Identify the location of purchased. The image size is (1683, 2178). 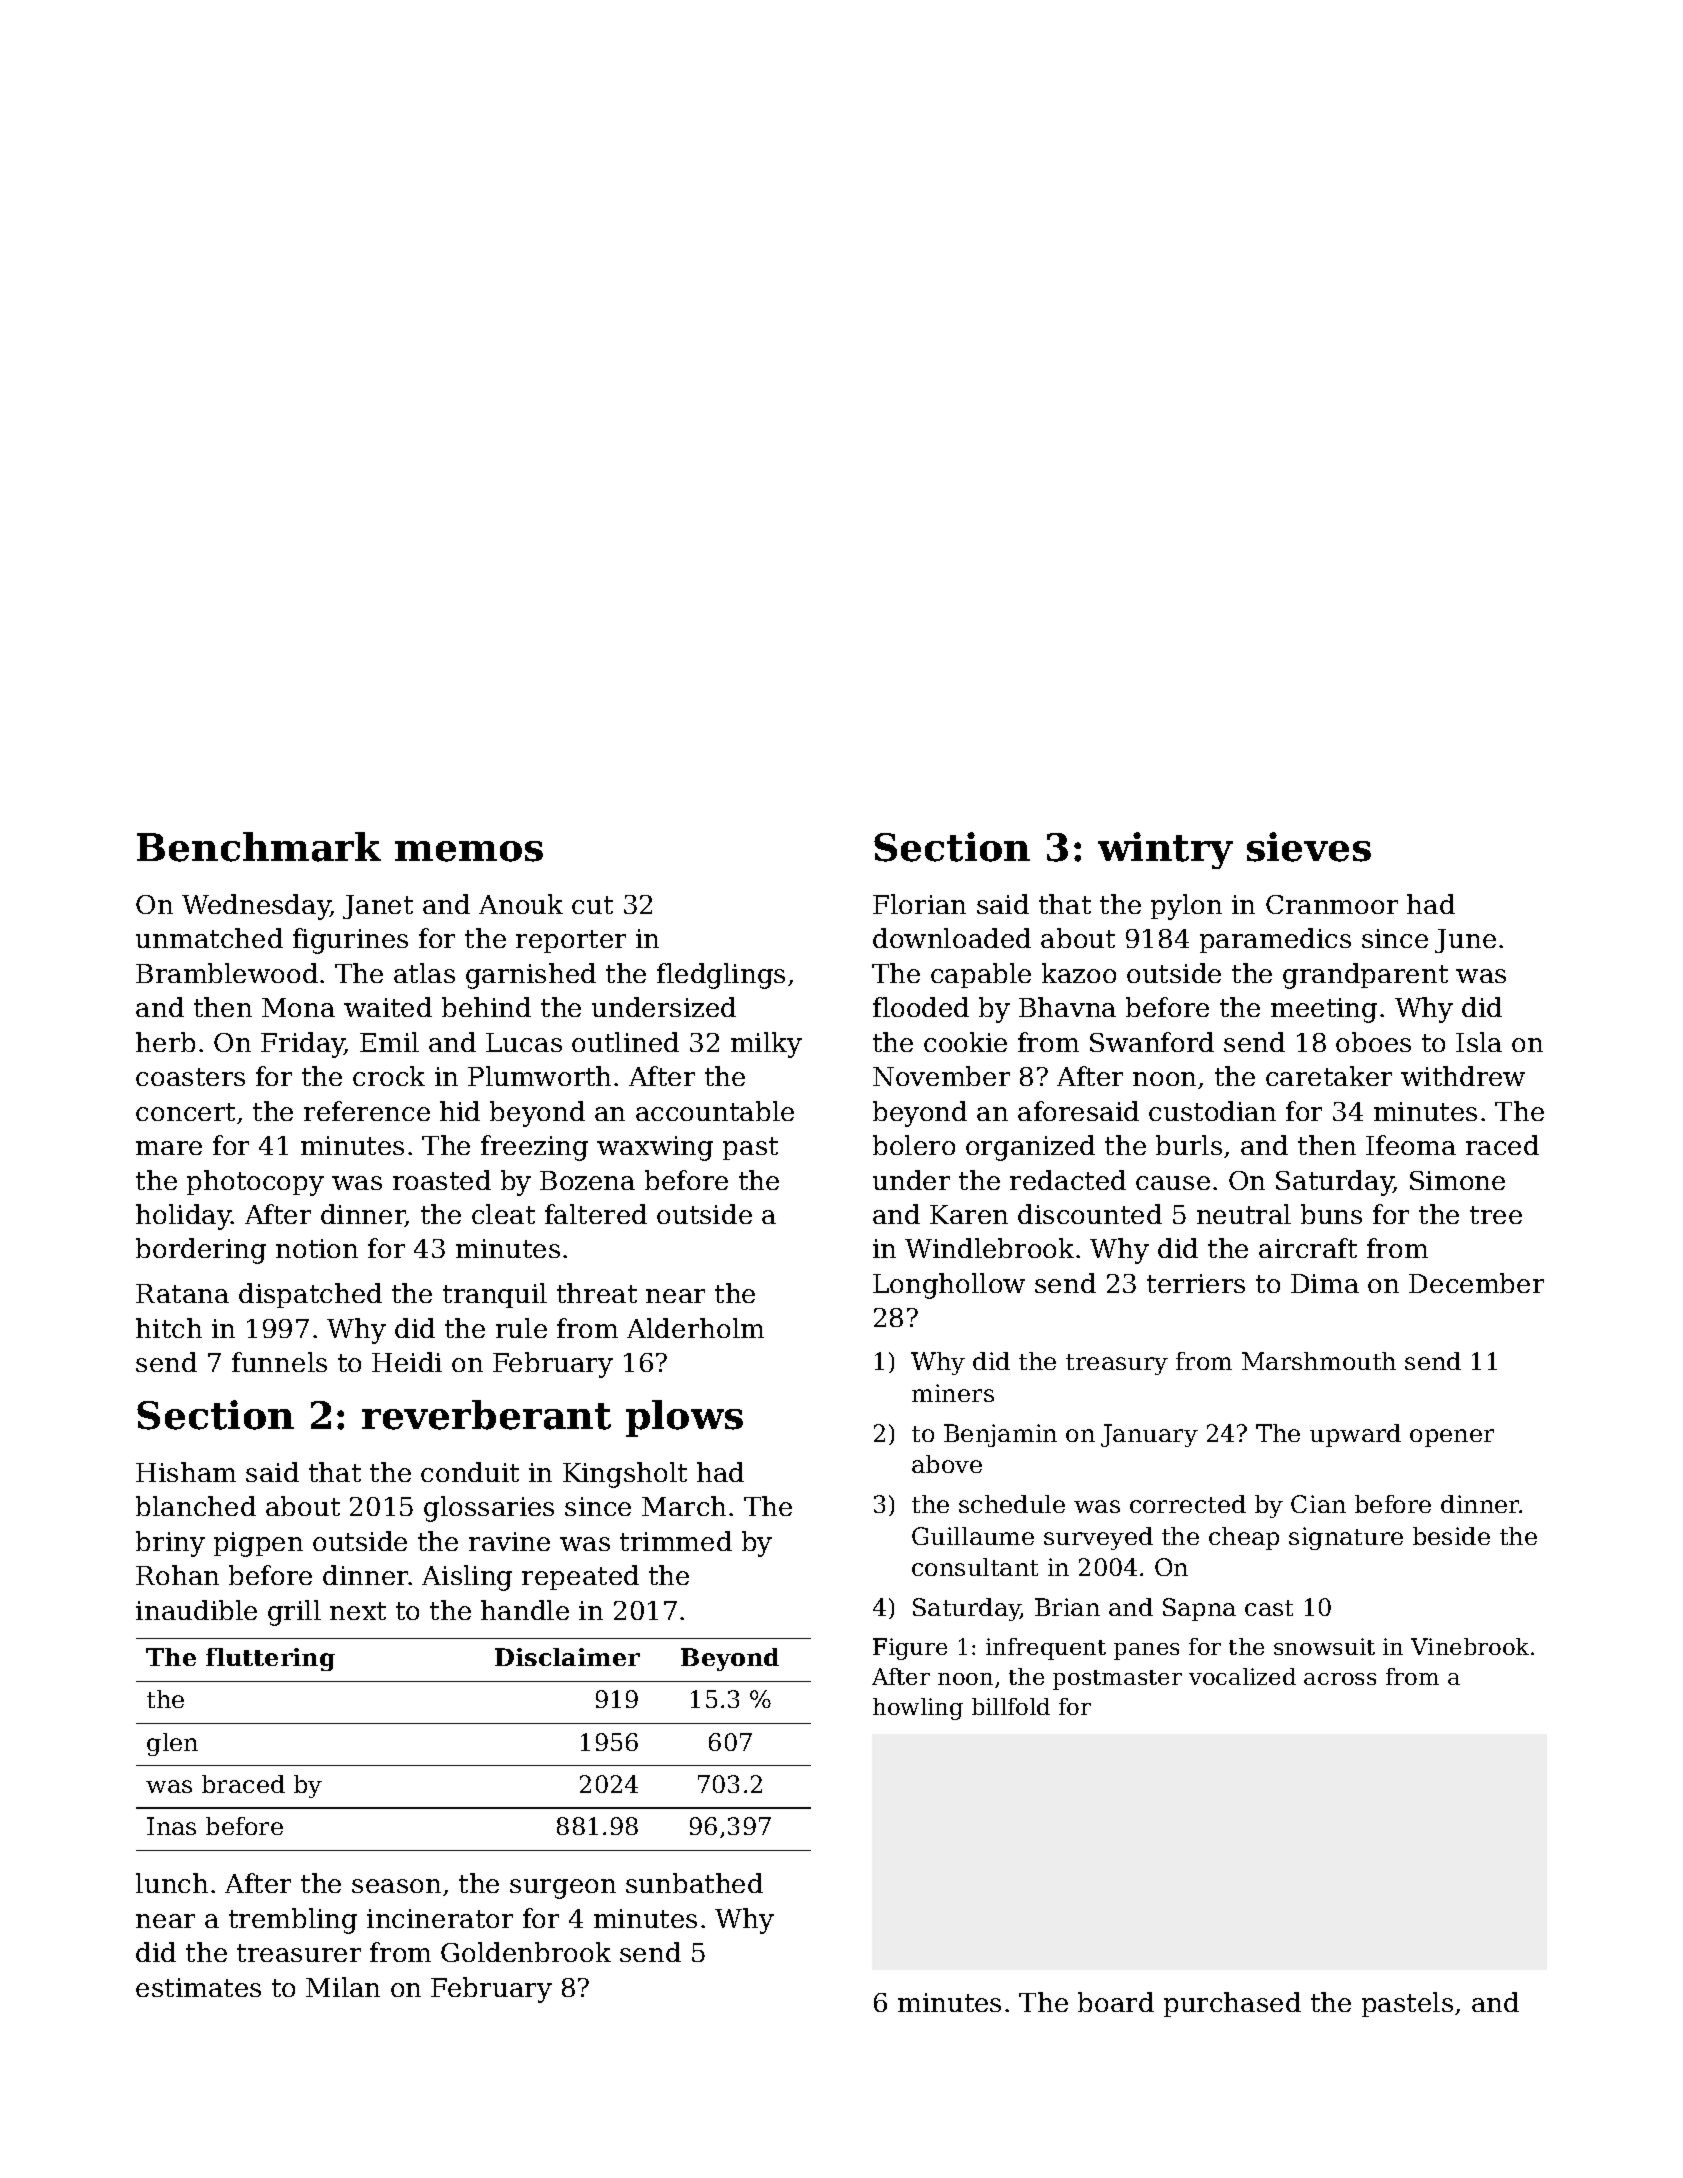
(1232, 2004).
